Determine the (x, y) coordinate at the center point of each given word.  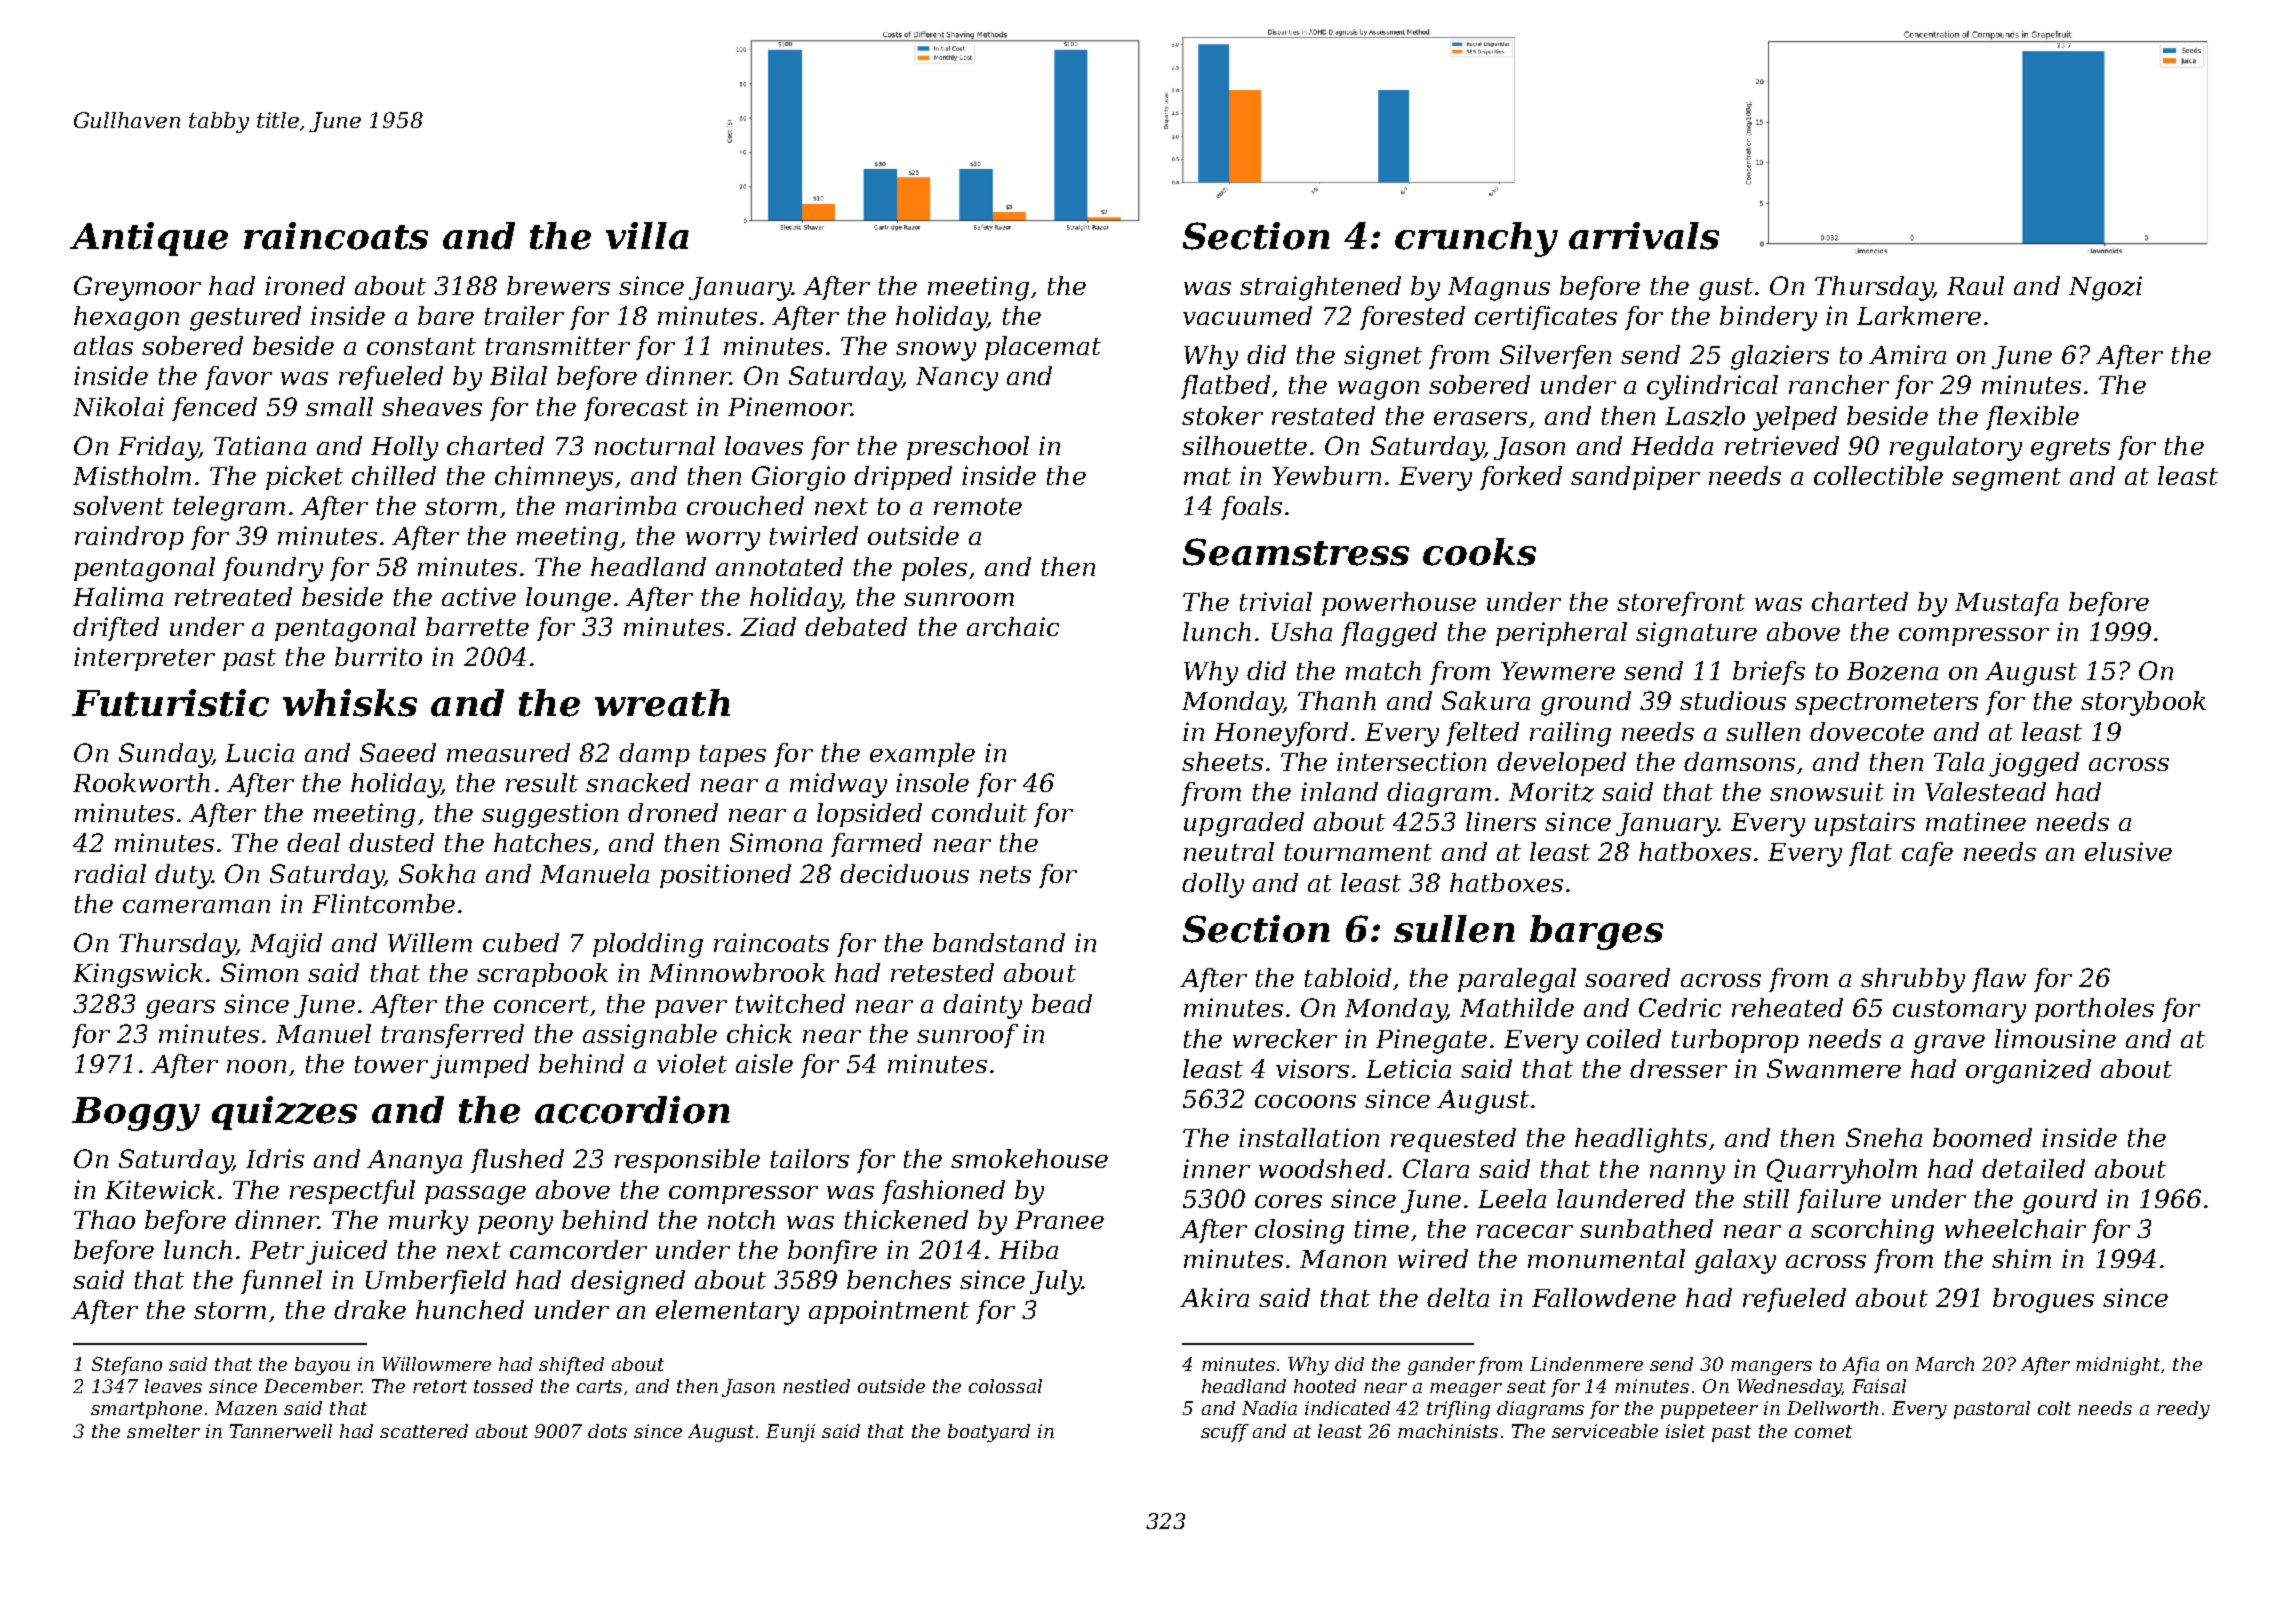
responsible (687, 1161)
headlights (1641, 1140)
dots (607, 1431)
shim (2021, 1258)
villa (647, 236)
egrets (2070, 449)
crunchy (1476, 239)
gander (1441, 1366)
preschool (968, 448)
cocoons (1305, 1101)
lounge (568, 599)
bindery (1768, 318)
